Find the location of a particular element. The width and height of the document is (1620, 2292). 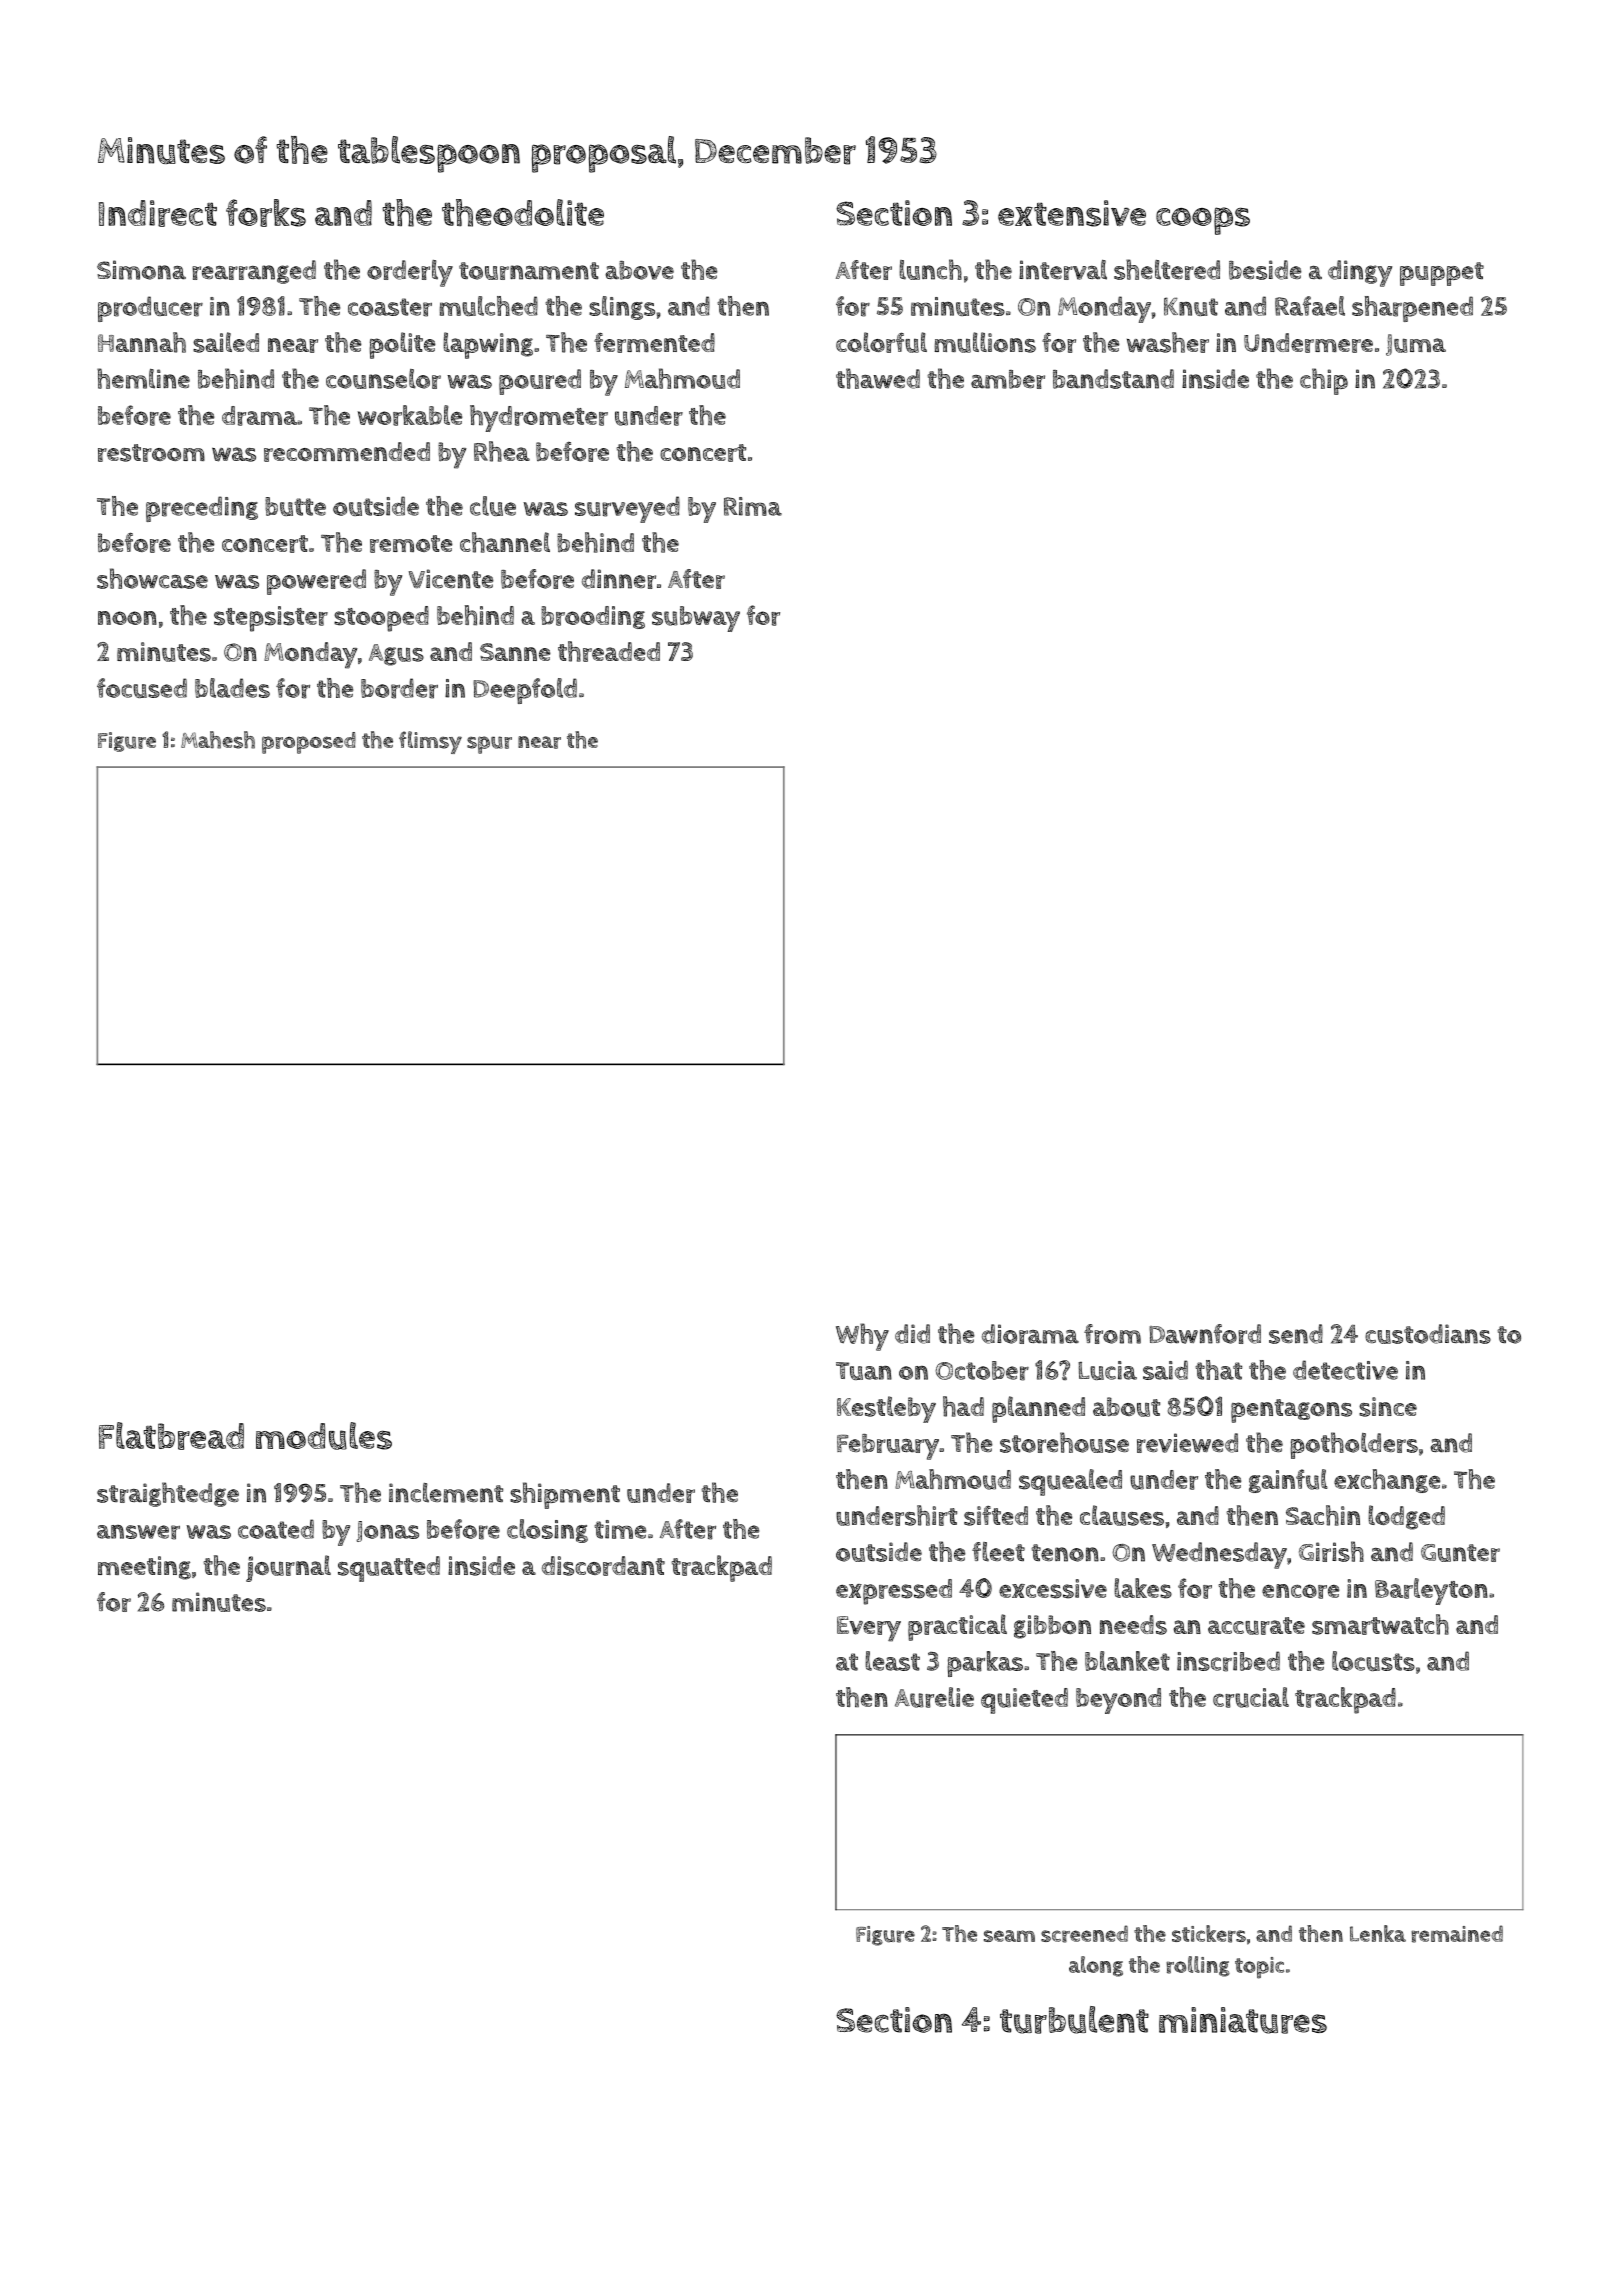

meeting is located at coordinates (144, 1568).
